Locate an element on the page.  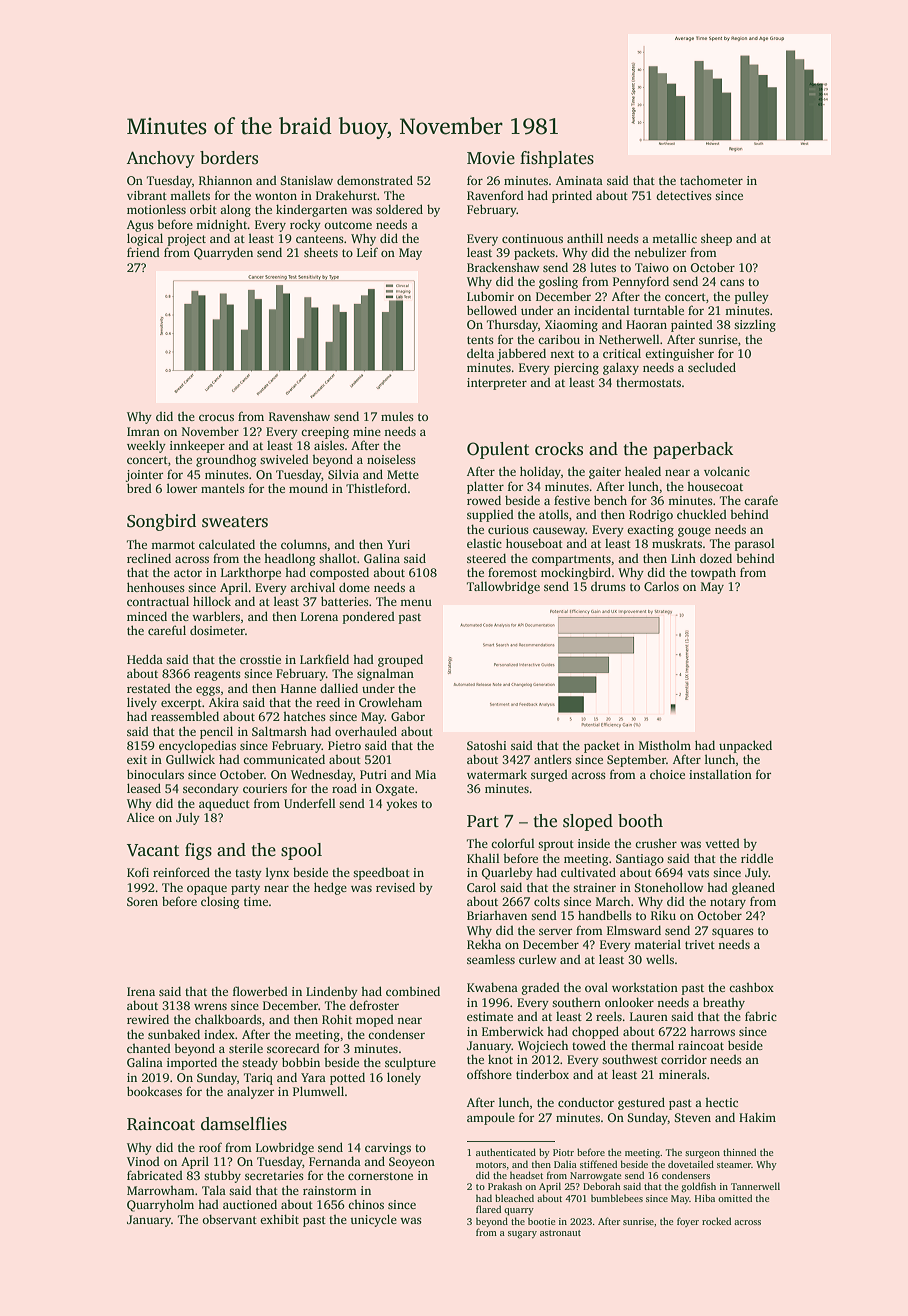
observant is located at coordinates (229, 1219).
